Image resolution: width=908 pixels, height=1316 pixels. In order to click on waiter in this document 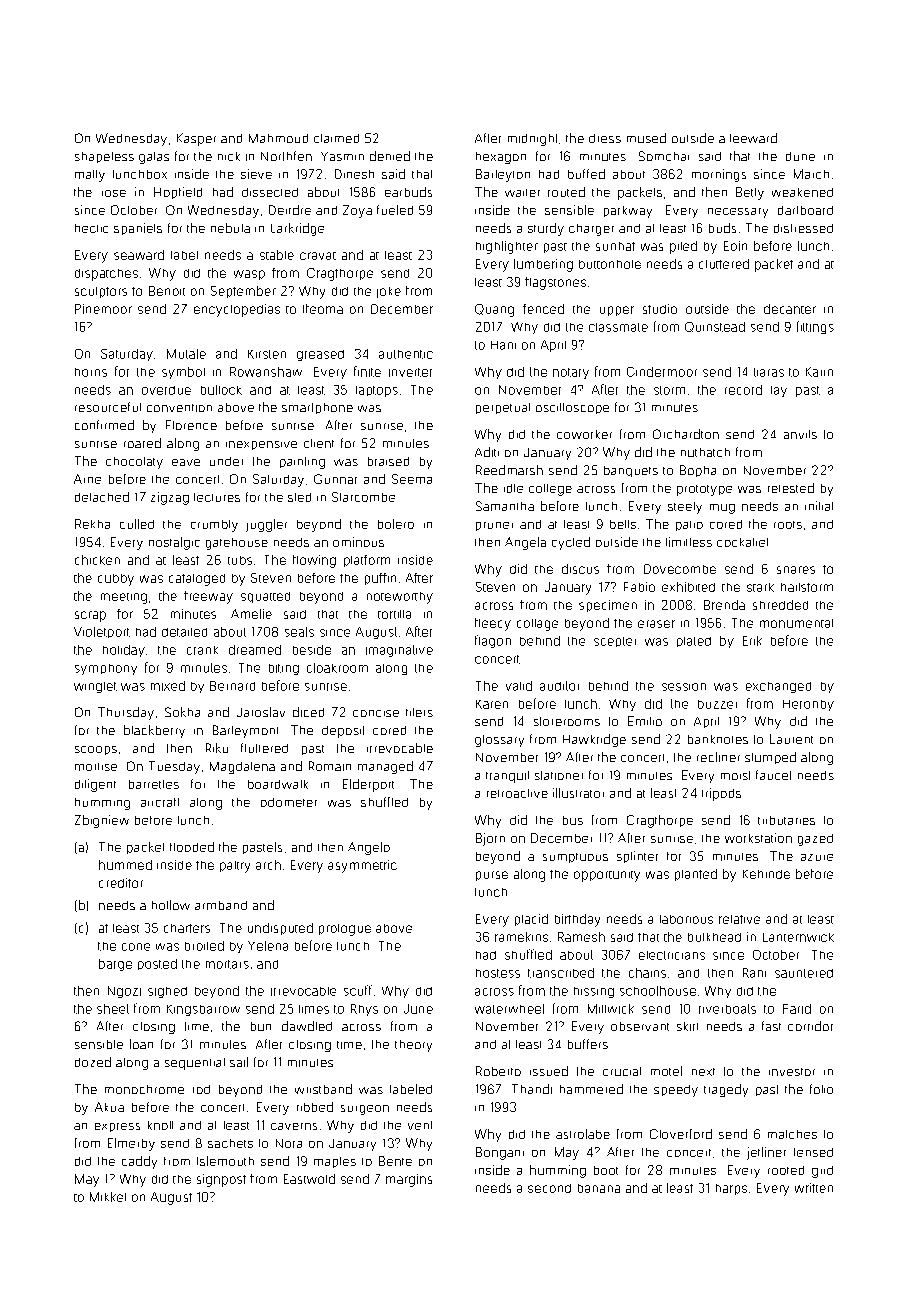, I will do `click(522, 193)`.
